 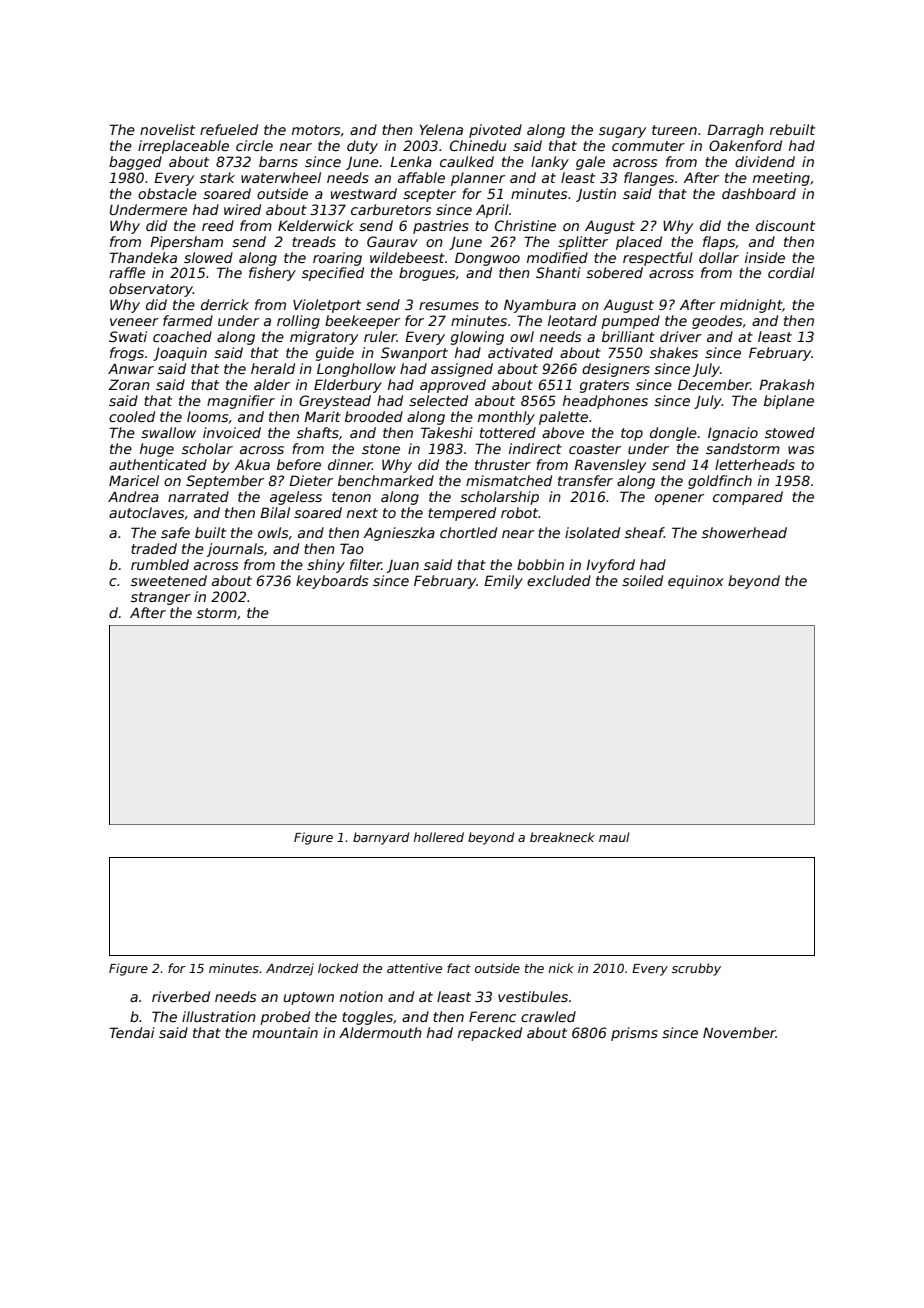 I want to click on crawled, so click(x=548, y=1016).
